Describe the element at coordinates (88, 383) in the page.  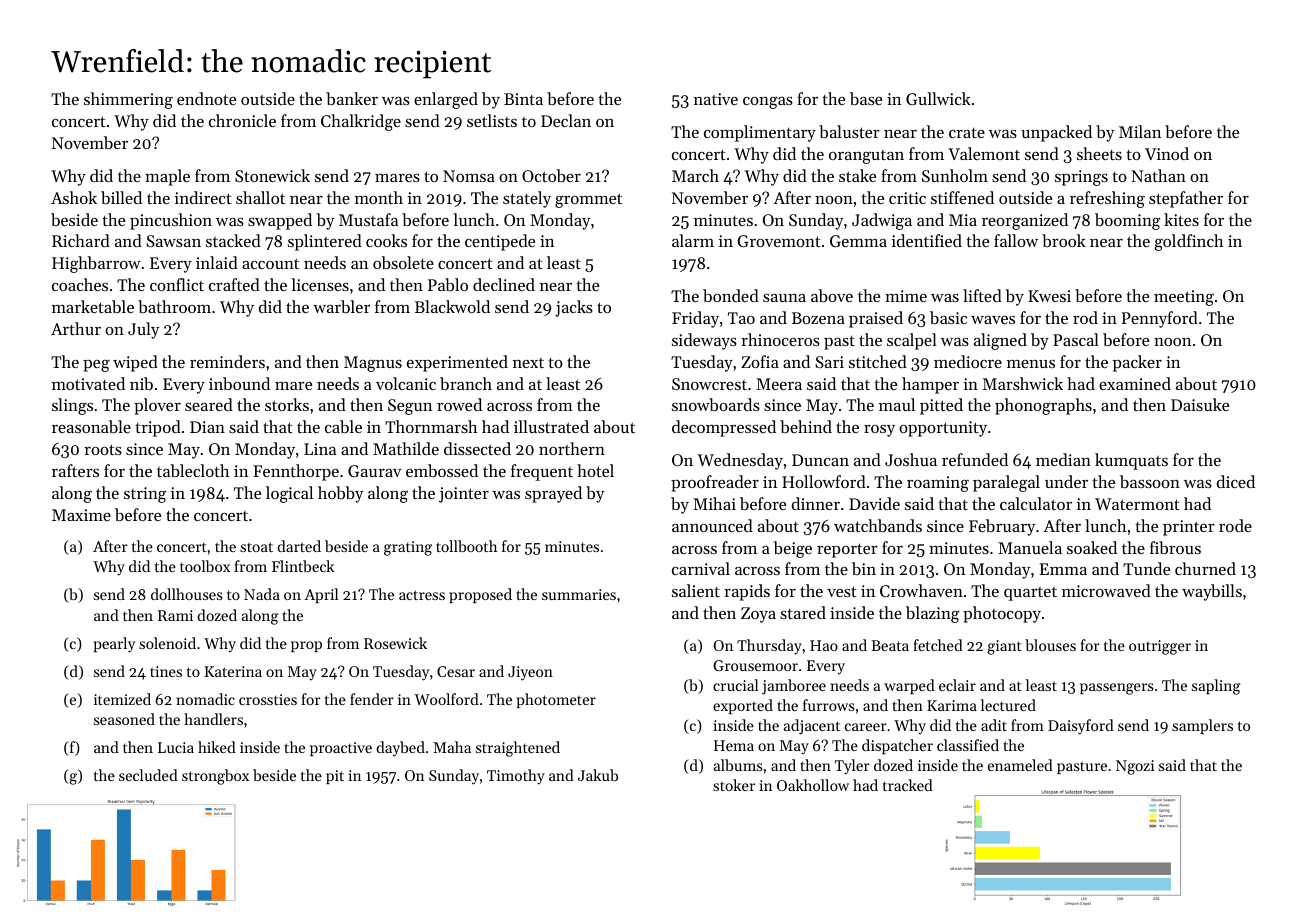
I see `motivated` at that location.
